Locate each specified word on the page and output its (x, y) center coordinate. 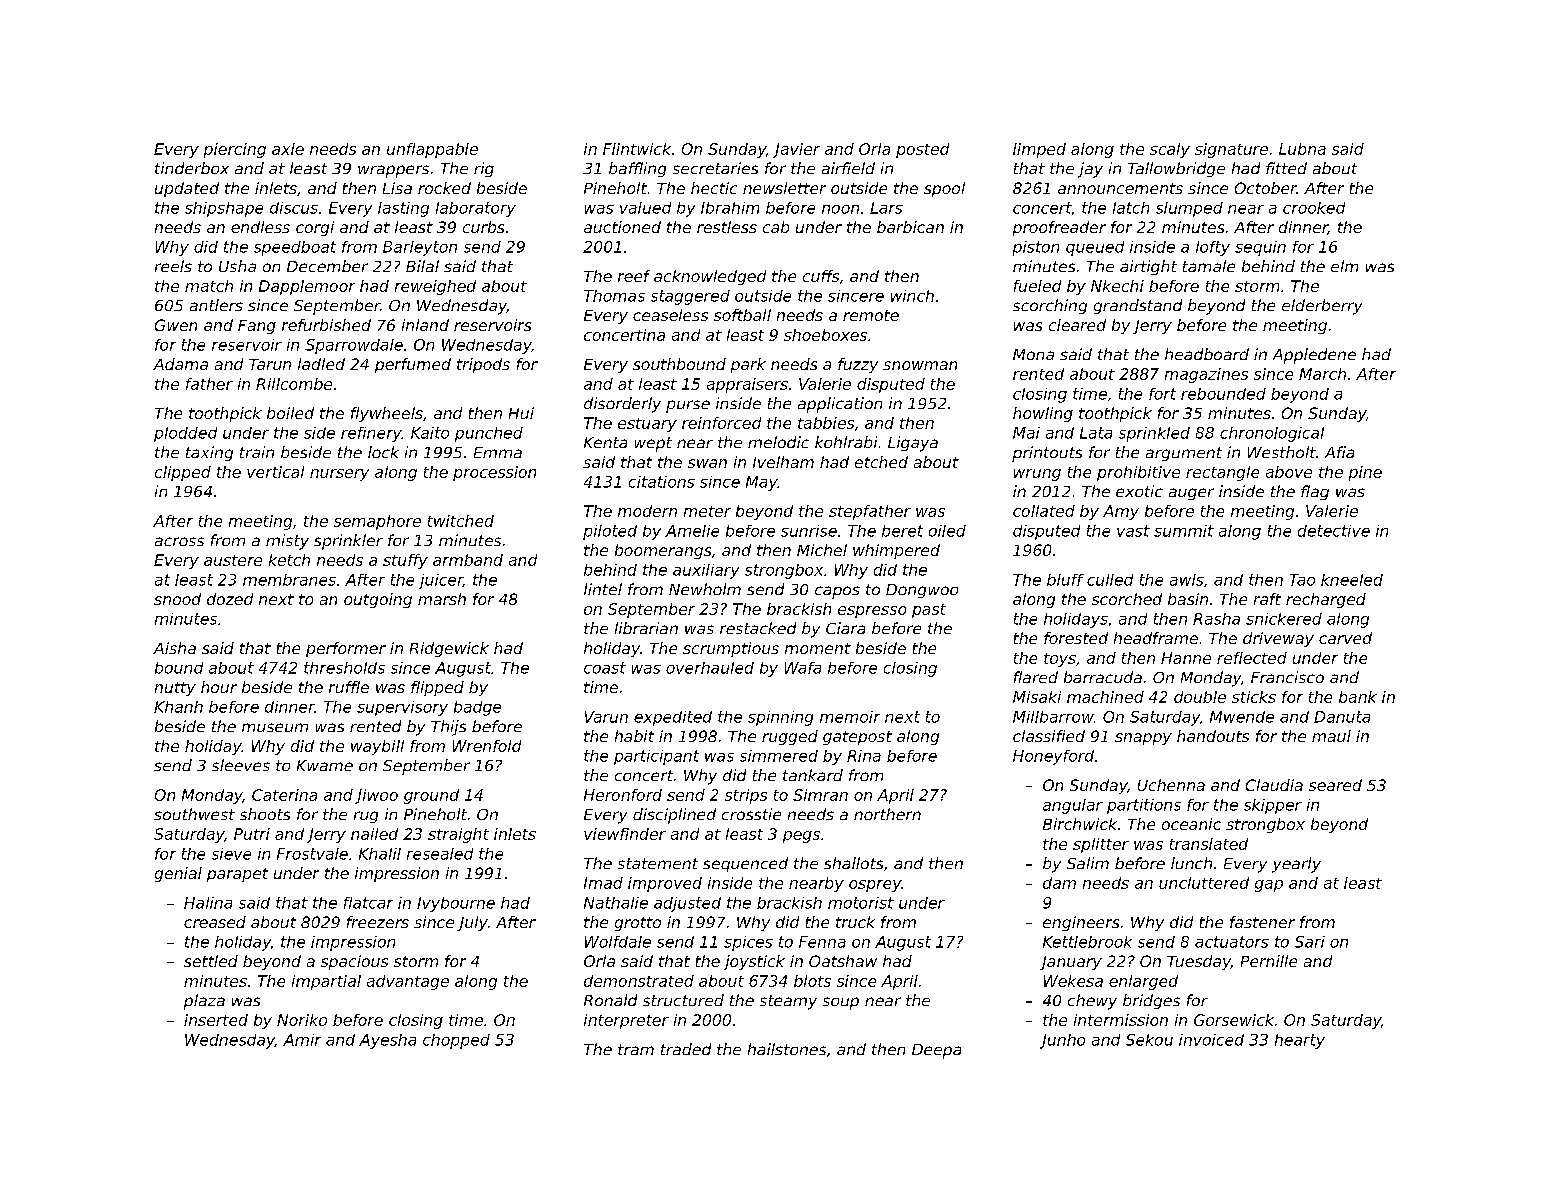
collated (1044, 511)
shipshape (224, 209)
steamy (788, 1002)
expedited (673, 718)
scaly (1170, 150)
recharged (1326, 600)
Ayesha (387, 1041)
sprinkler (348, 542)
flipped (437, 688)
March (1322, 374)
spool (944, 189)
